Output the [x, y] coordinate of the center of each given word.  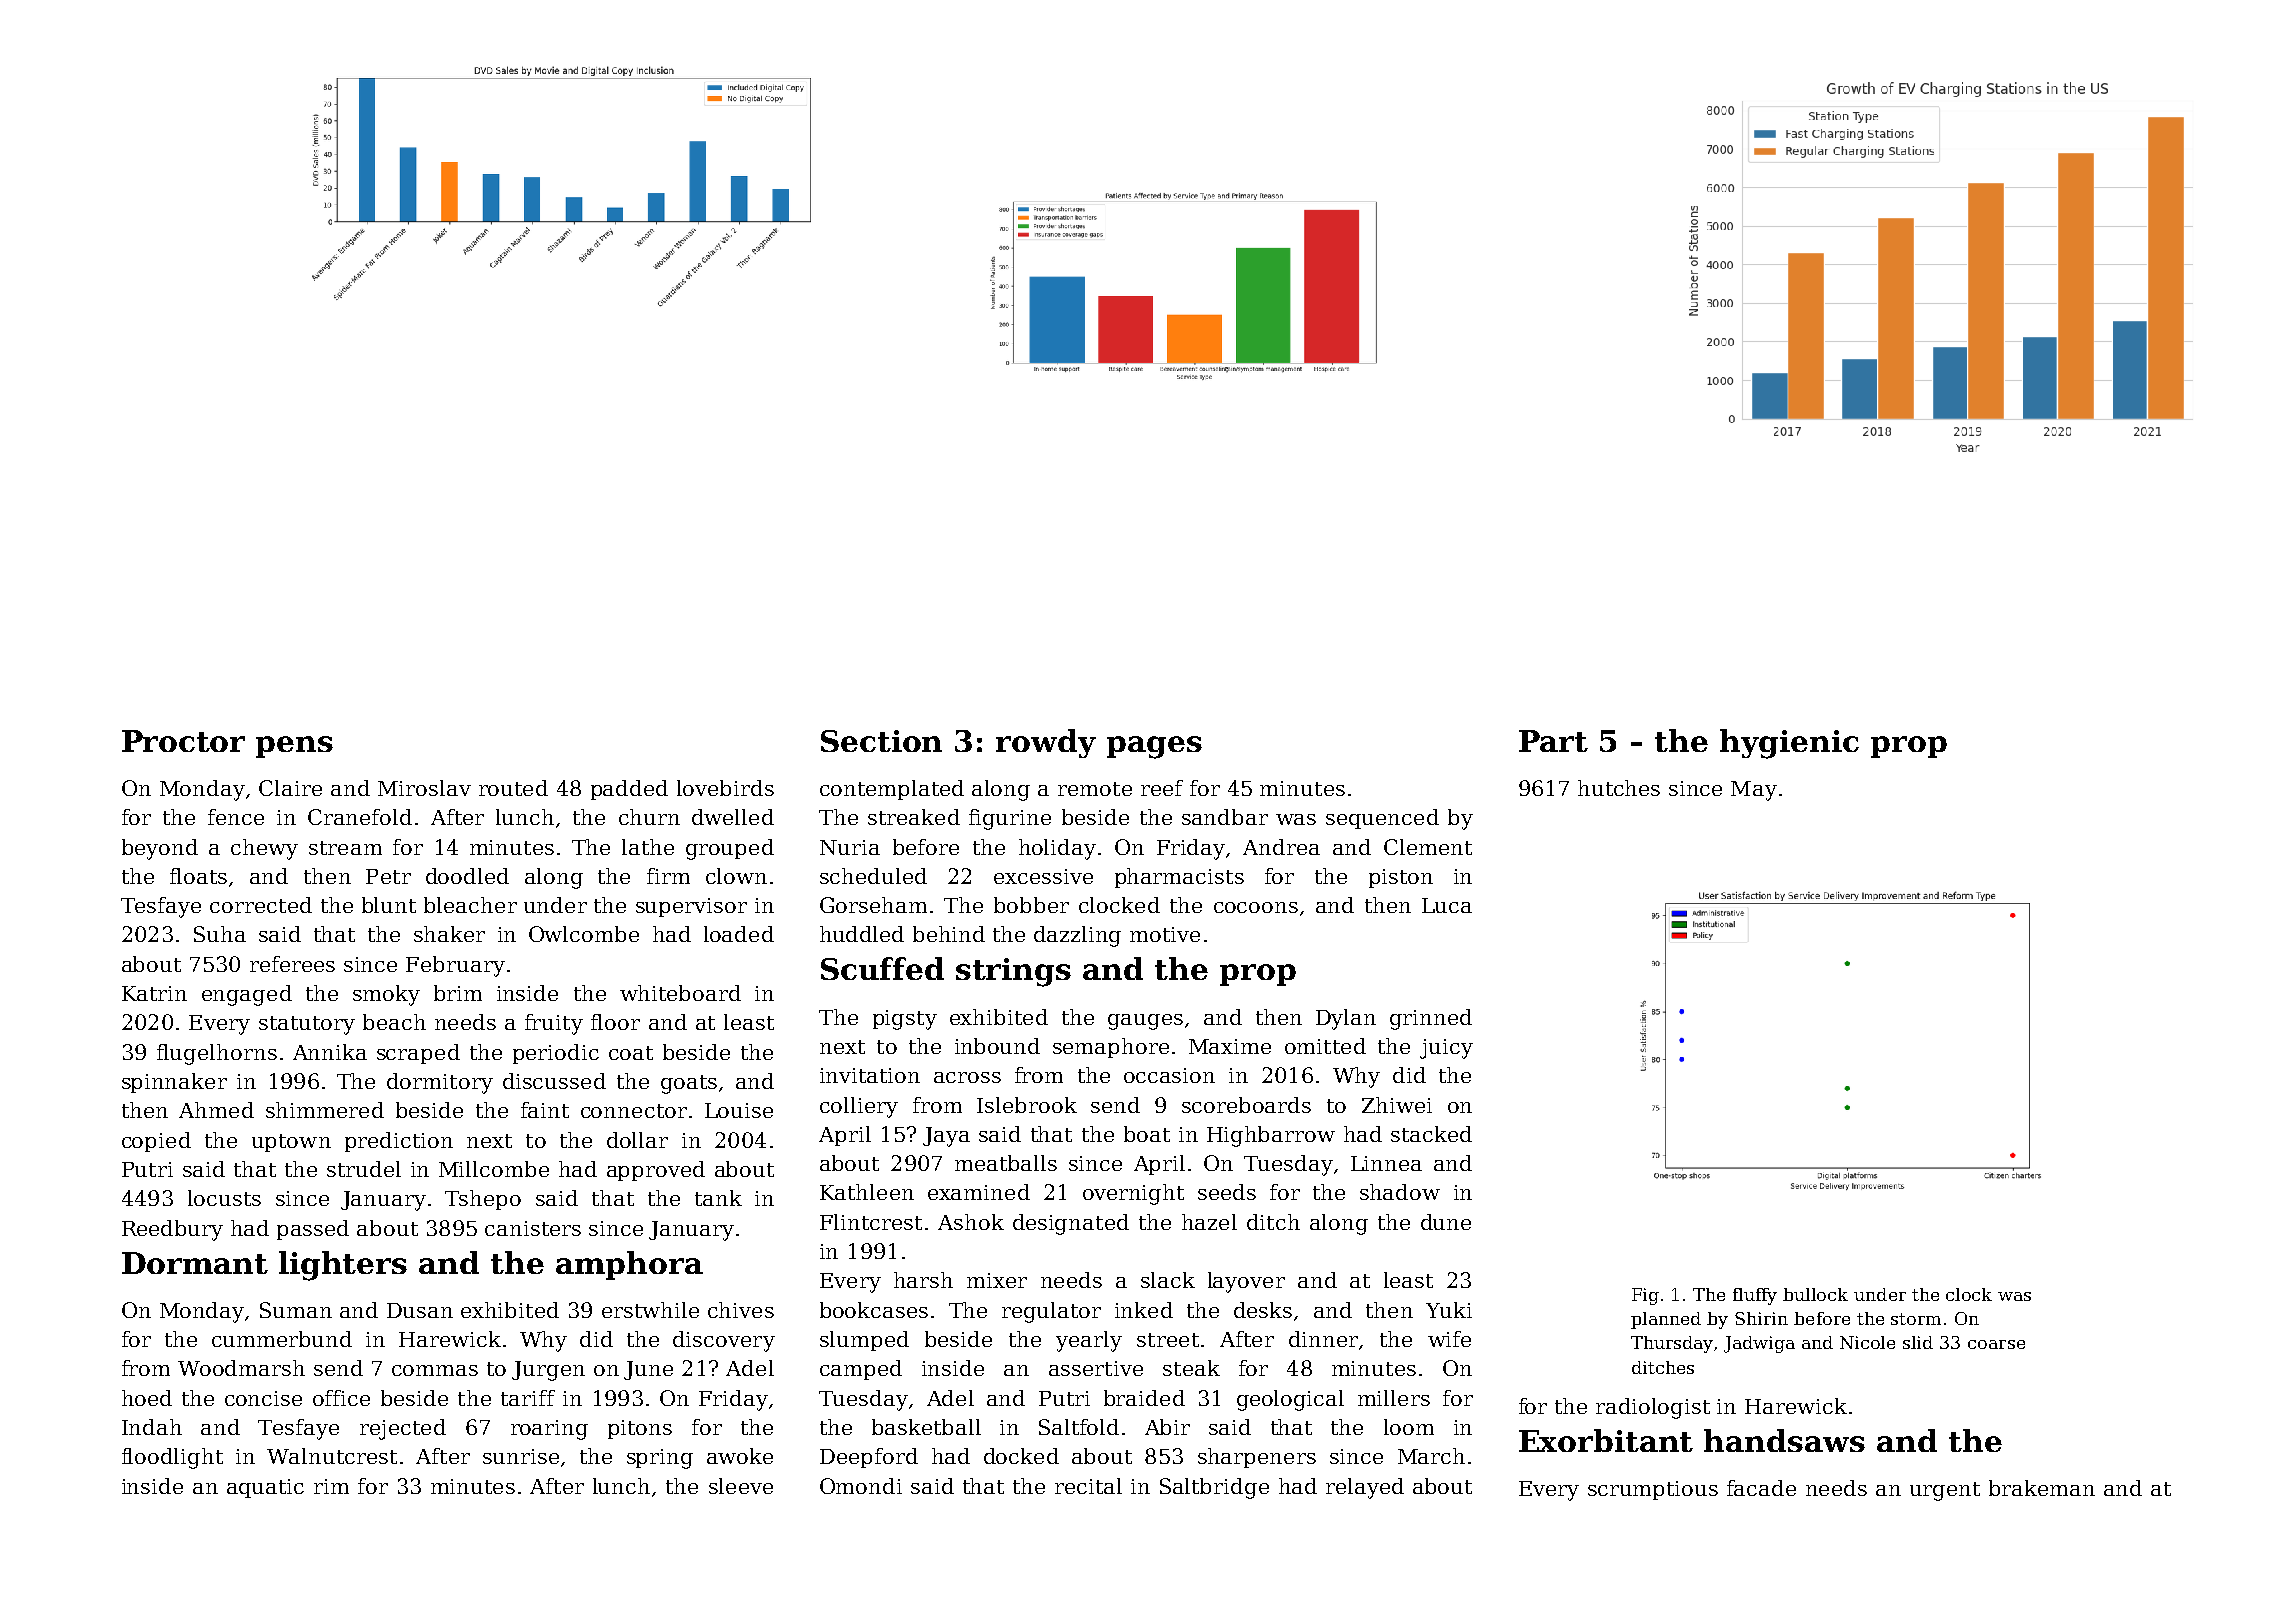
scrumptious [1653, 1490]
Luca [1447, 905]
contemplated [892, 790]
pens [294, 747]
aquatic [265, 1488]
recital [1088, 1486]
